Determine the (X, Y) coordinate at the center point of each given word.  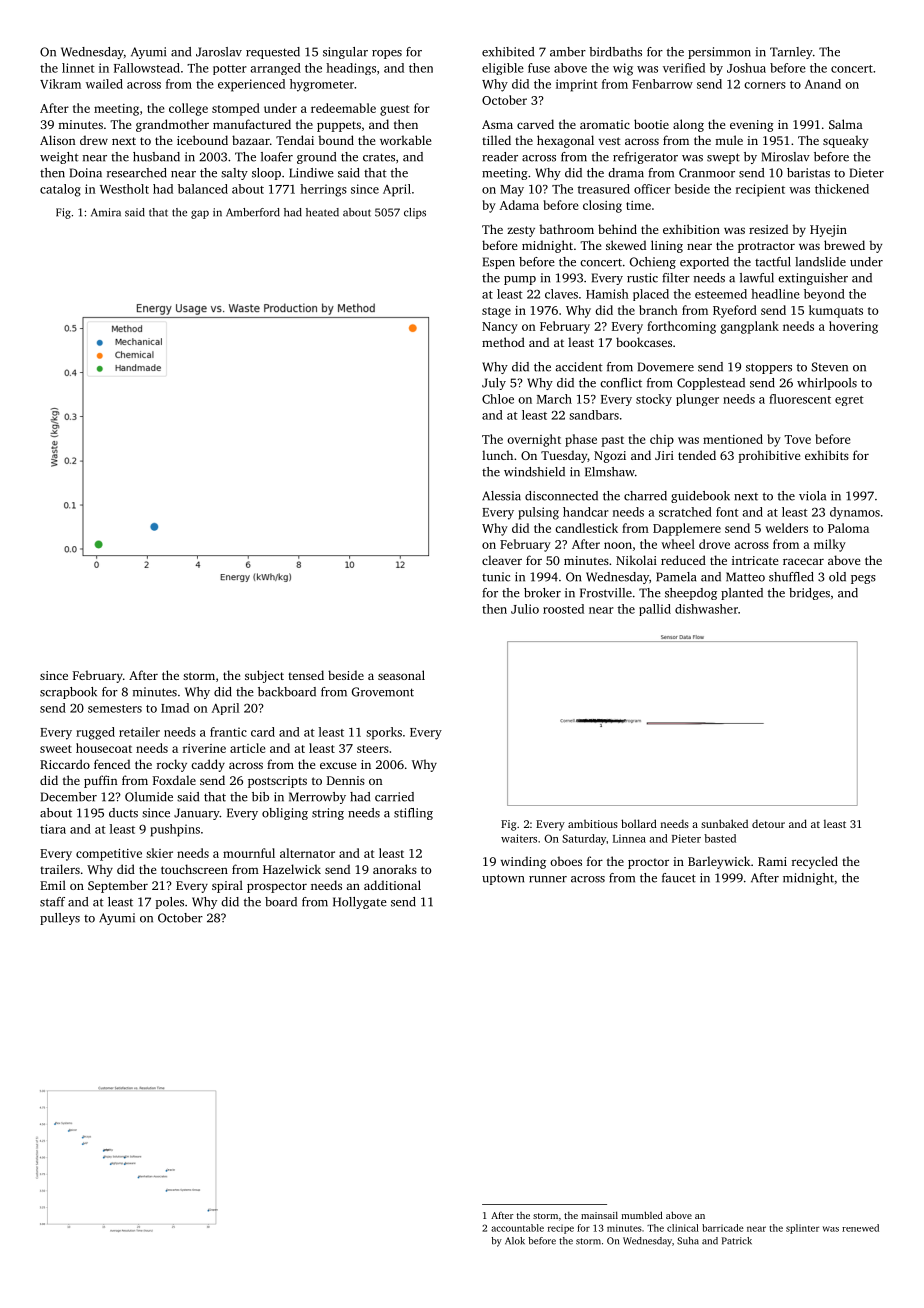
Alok (515, 1241)
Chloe (498, 399)
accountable (517, 1228)
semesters (115, 709)
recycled (815, 862)
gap (200, 214)
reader (500, 157)
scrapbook (68, 693)
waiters (519, 838)
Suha (688, 1241)
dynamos (855, 513)
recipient (760, 190)
